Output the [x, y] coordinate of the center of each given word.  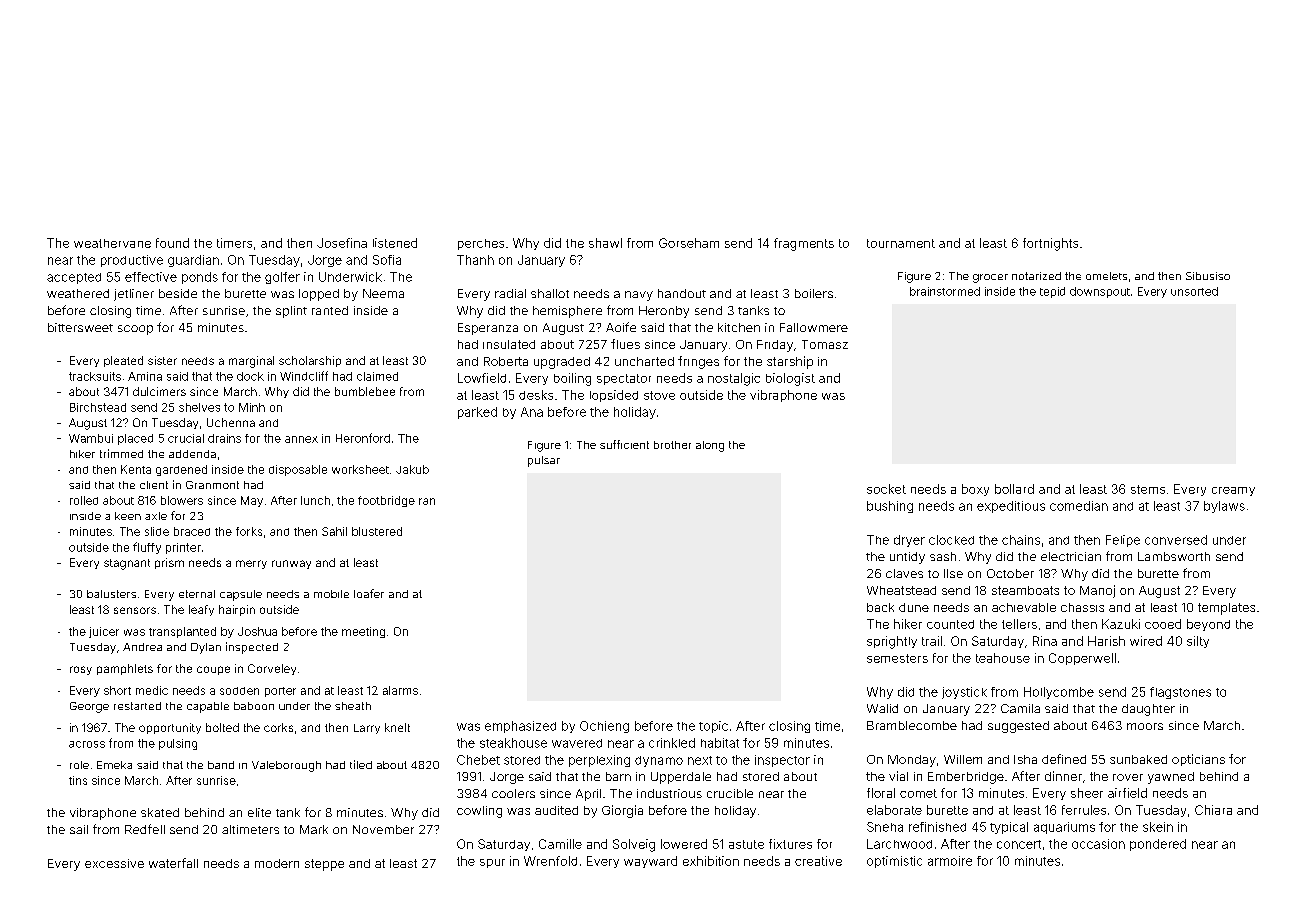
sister [162, 360]
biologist [790, 379]
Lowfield [482, 378]
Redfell [145, 829]
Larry [367, 729]
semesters [897, 658]
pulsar [544, 461]
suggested [1018, 727]
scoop [135, 330]
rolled [84, 500]
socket [886, 489]
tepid [1052, 292]
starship [790, 362]
